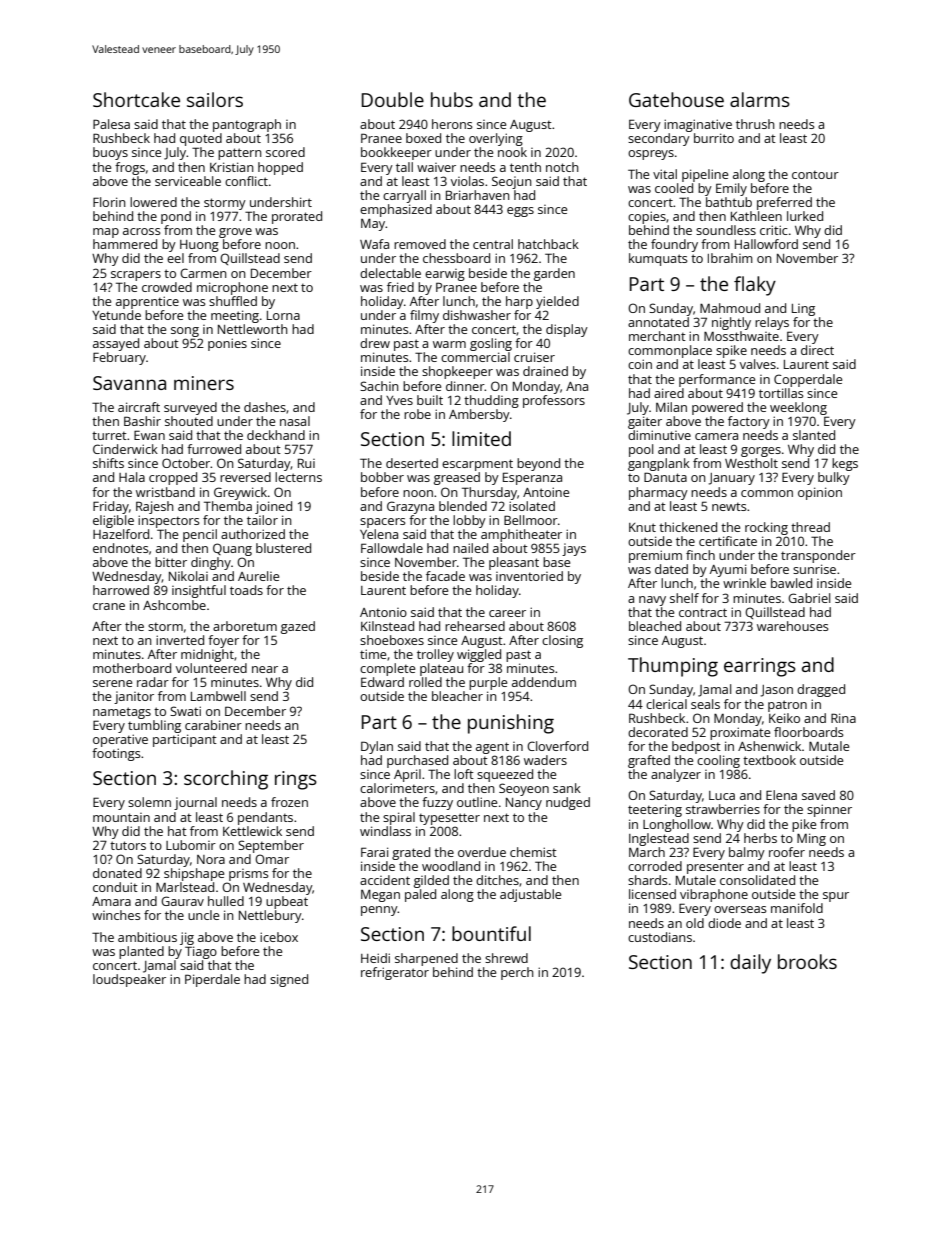  What do you see at coordinates (512, 152) in the image?
I see `nook` at bounding box center [512, 152].
